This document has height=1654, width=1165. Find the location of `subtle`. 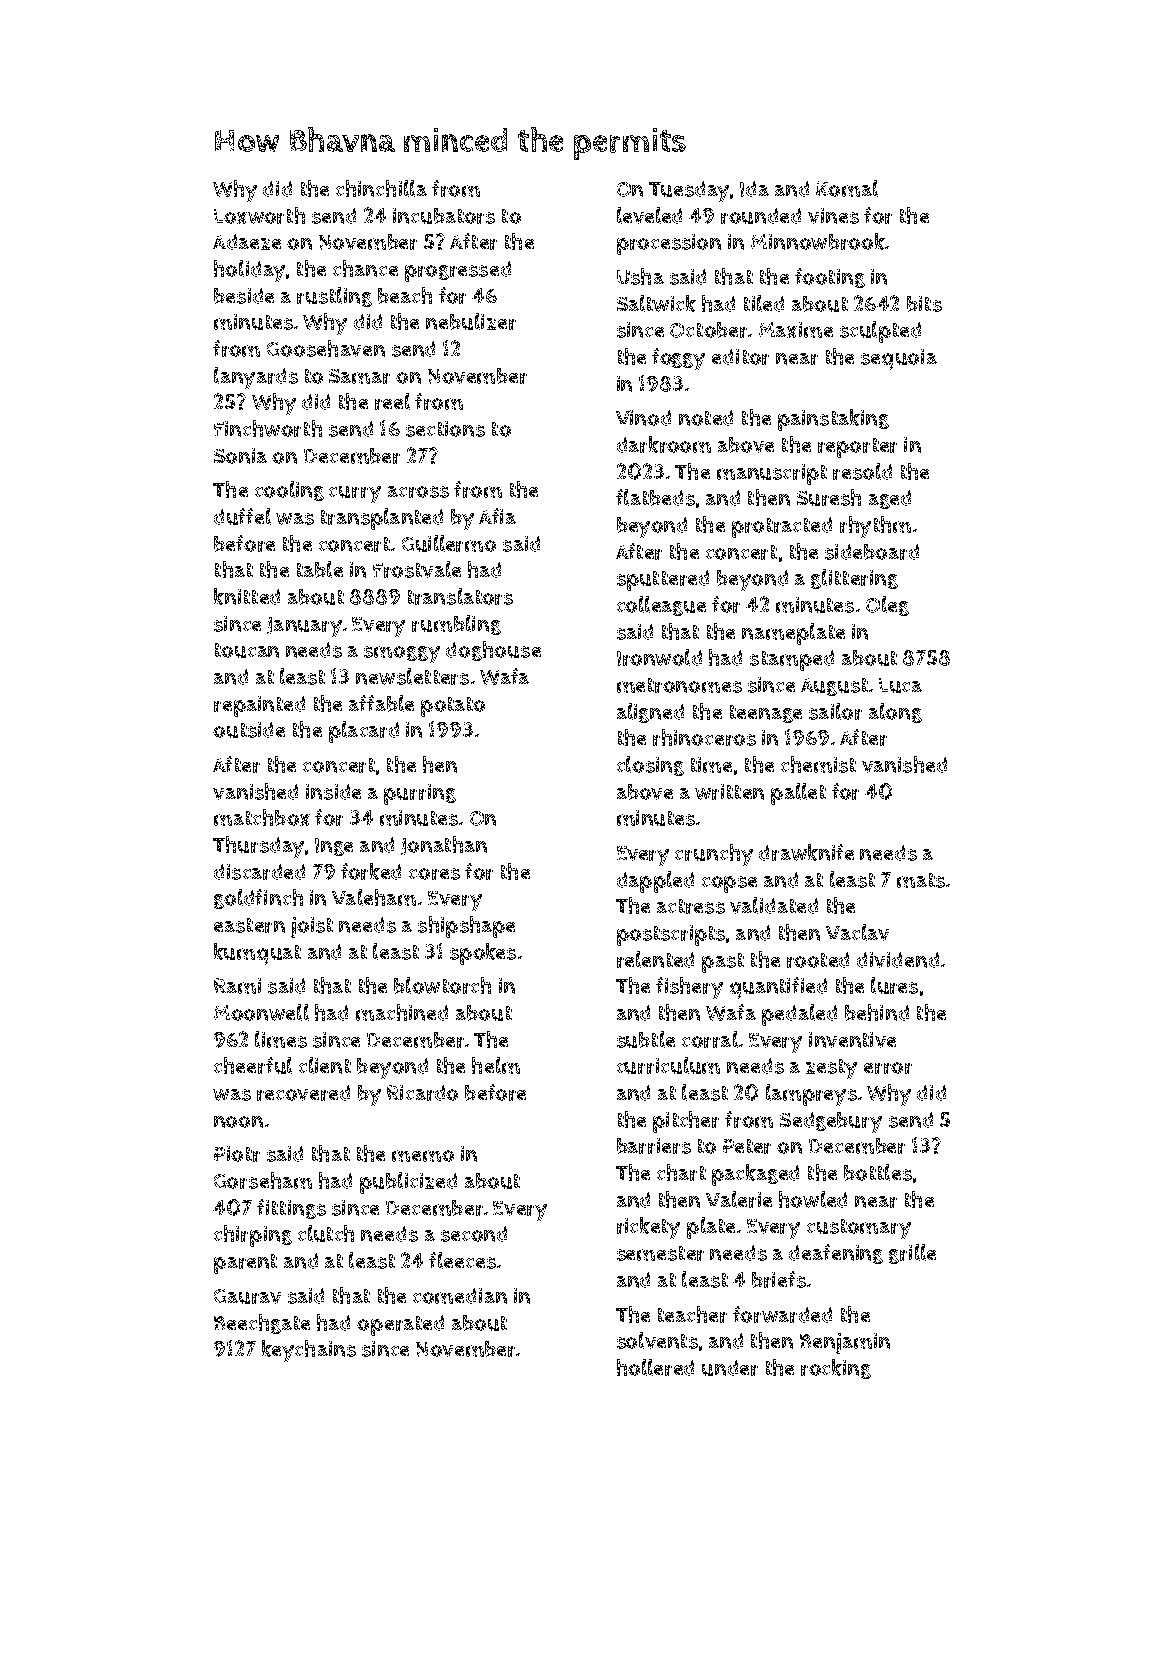

subtle is located at coordinates (646, 1039).
